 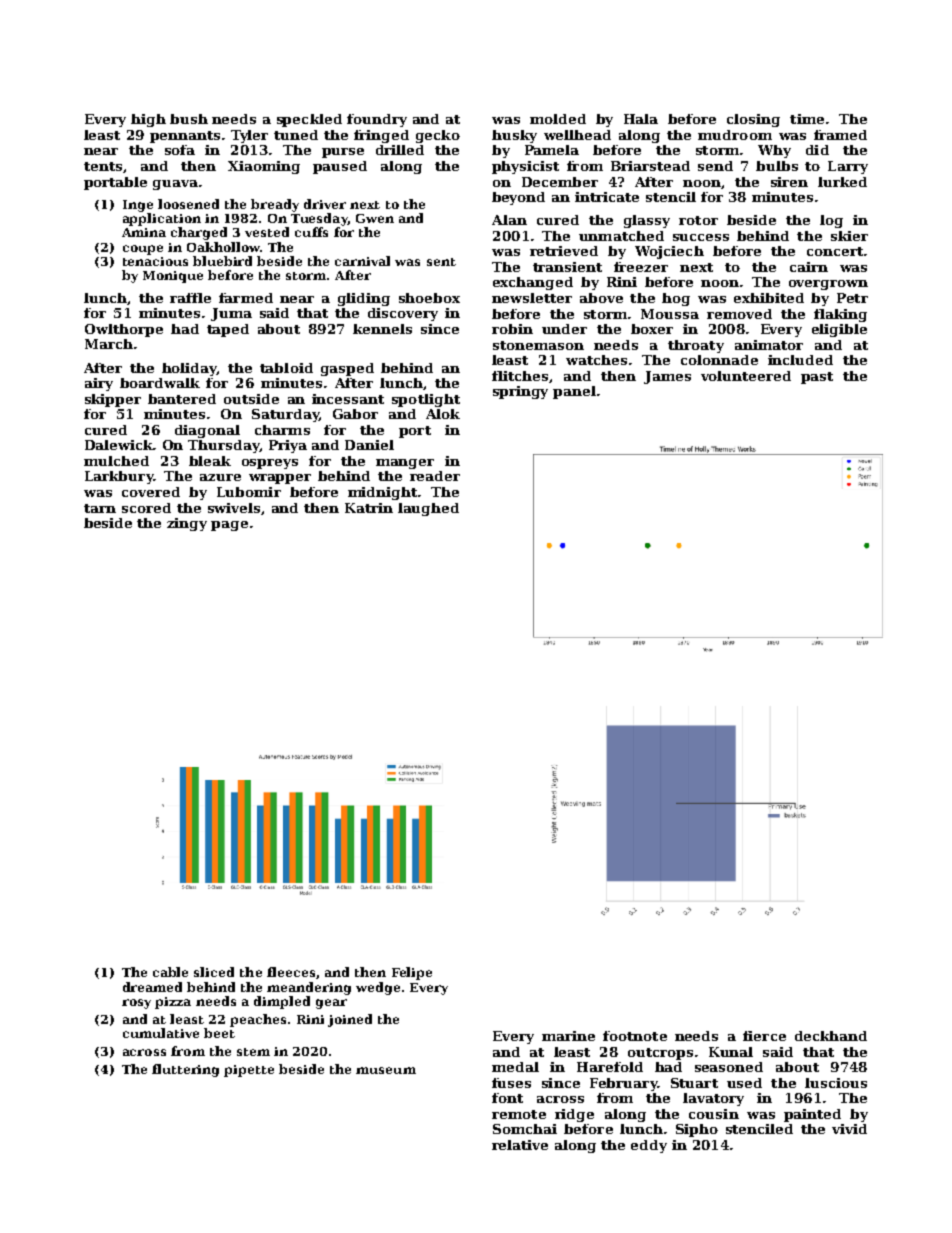 What do you see at coordinates (286, 368) in the page?
I see `tabloid` at bounding box center [286, 368].
